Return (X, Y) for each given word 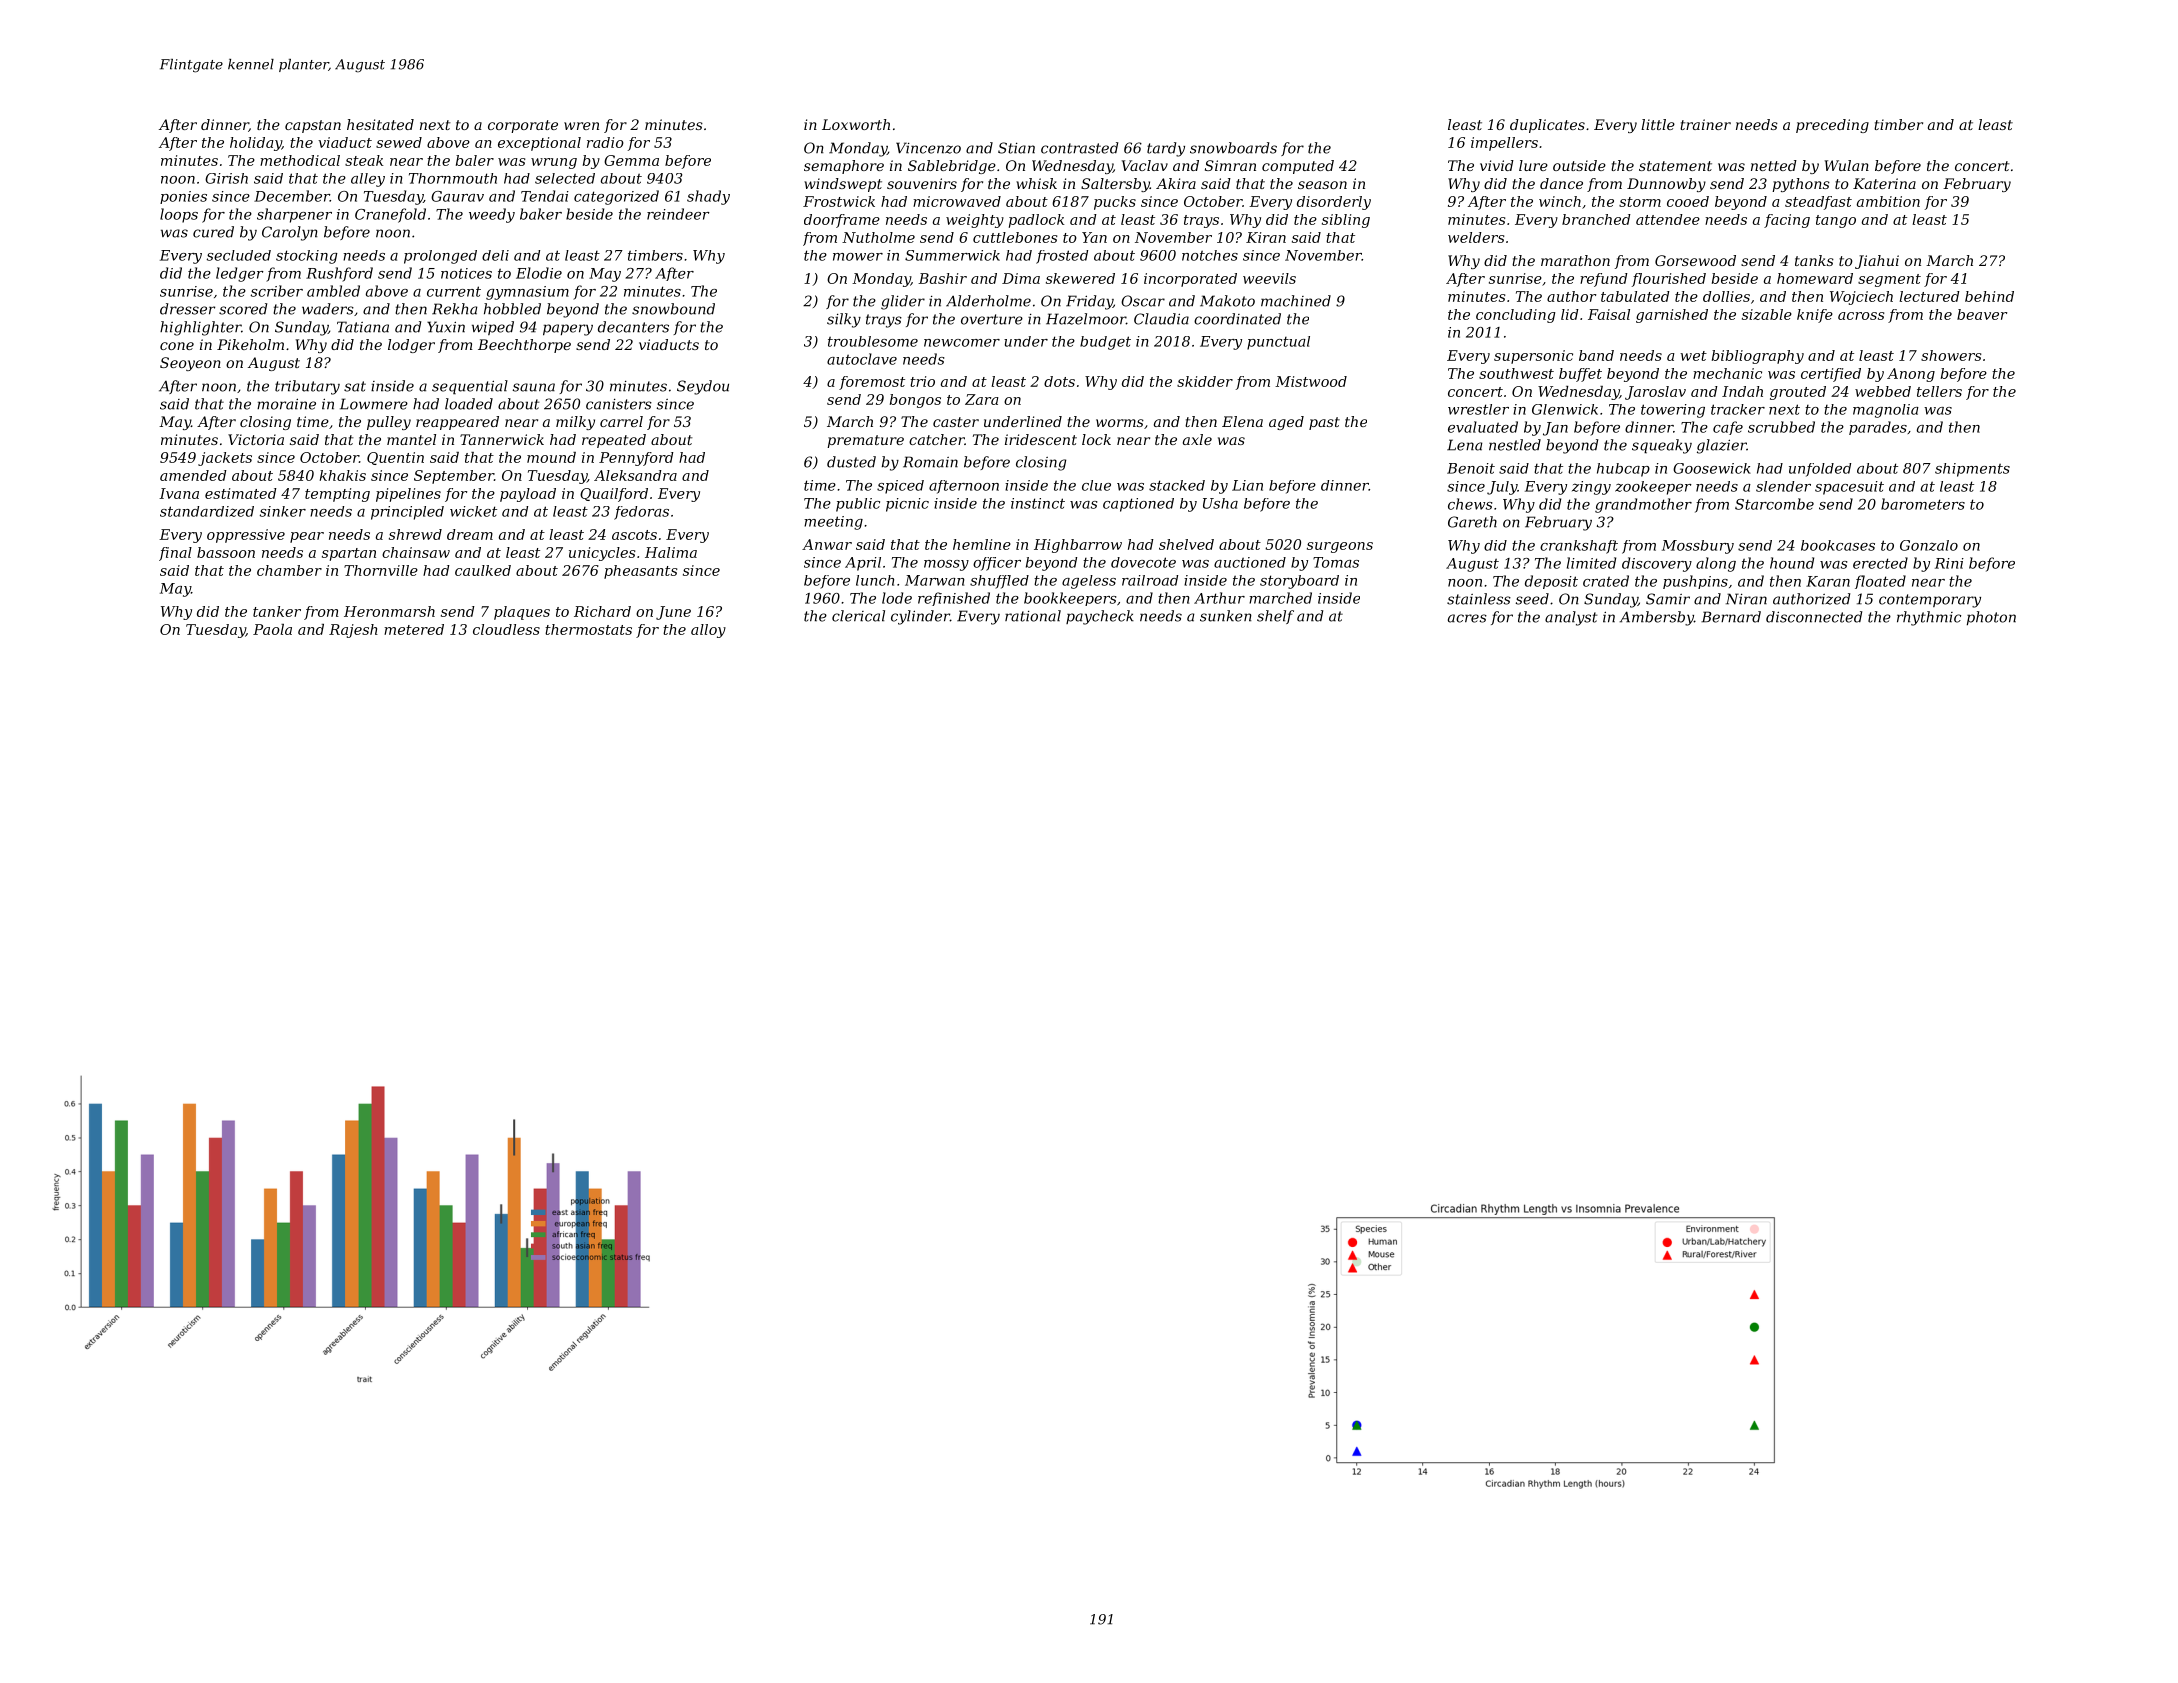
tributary (307, 387)
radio (605, 142)
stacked (1177, 485)
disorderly (1334, 203)
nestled (1515, 445)
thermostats (588, 629)
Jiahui (1877, 262)
